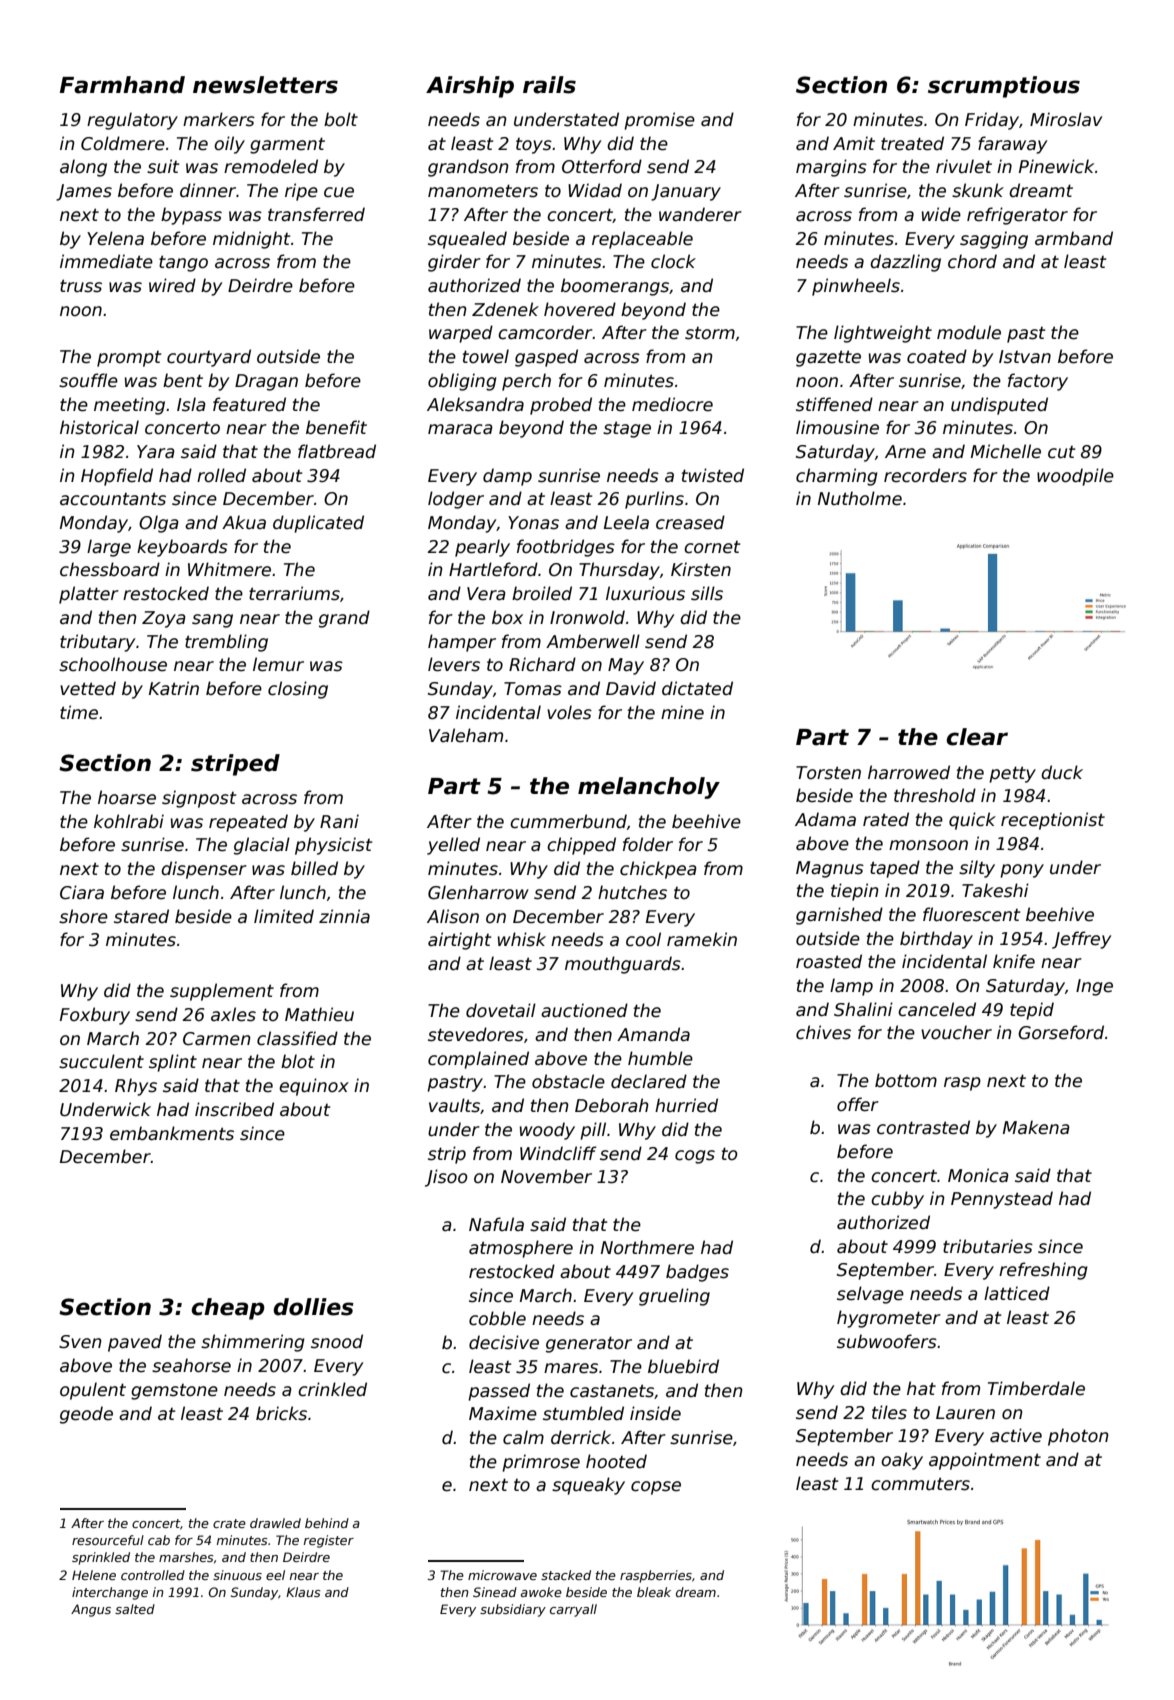 This screenshot has width=1174, height=1700. Describe the element at coordinates (222, 992) in the screenshot. I see `supplement` at that location.
